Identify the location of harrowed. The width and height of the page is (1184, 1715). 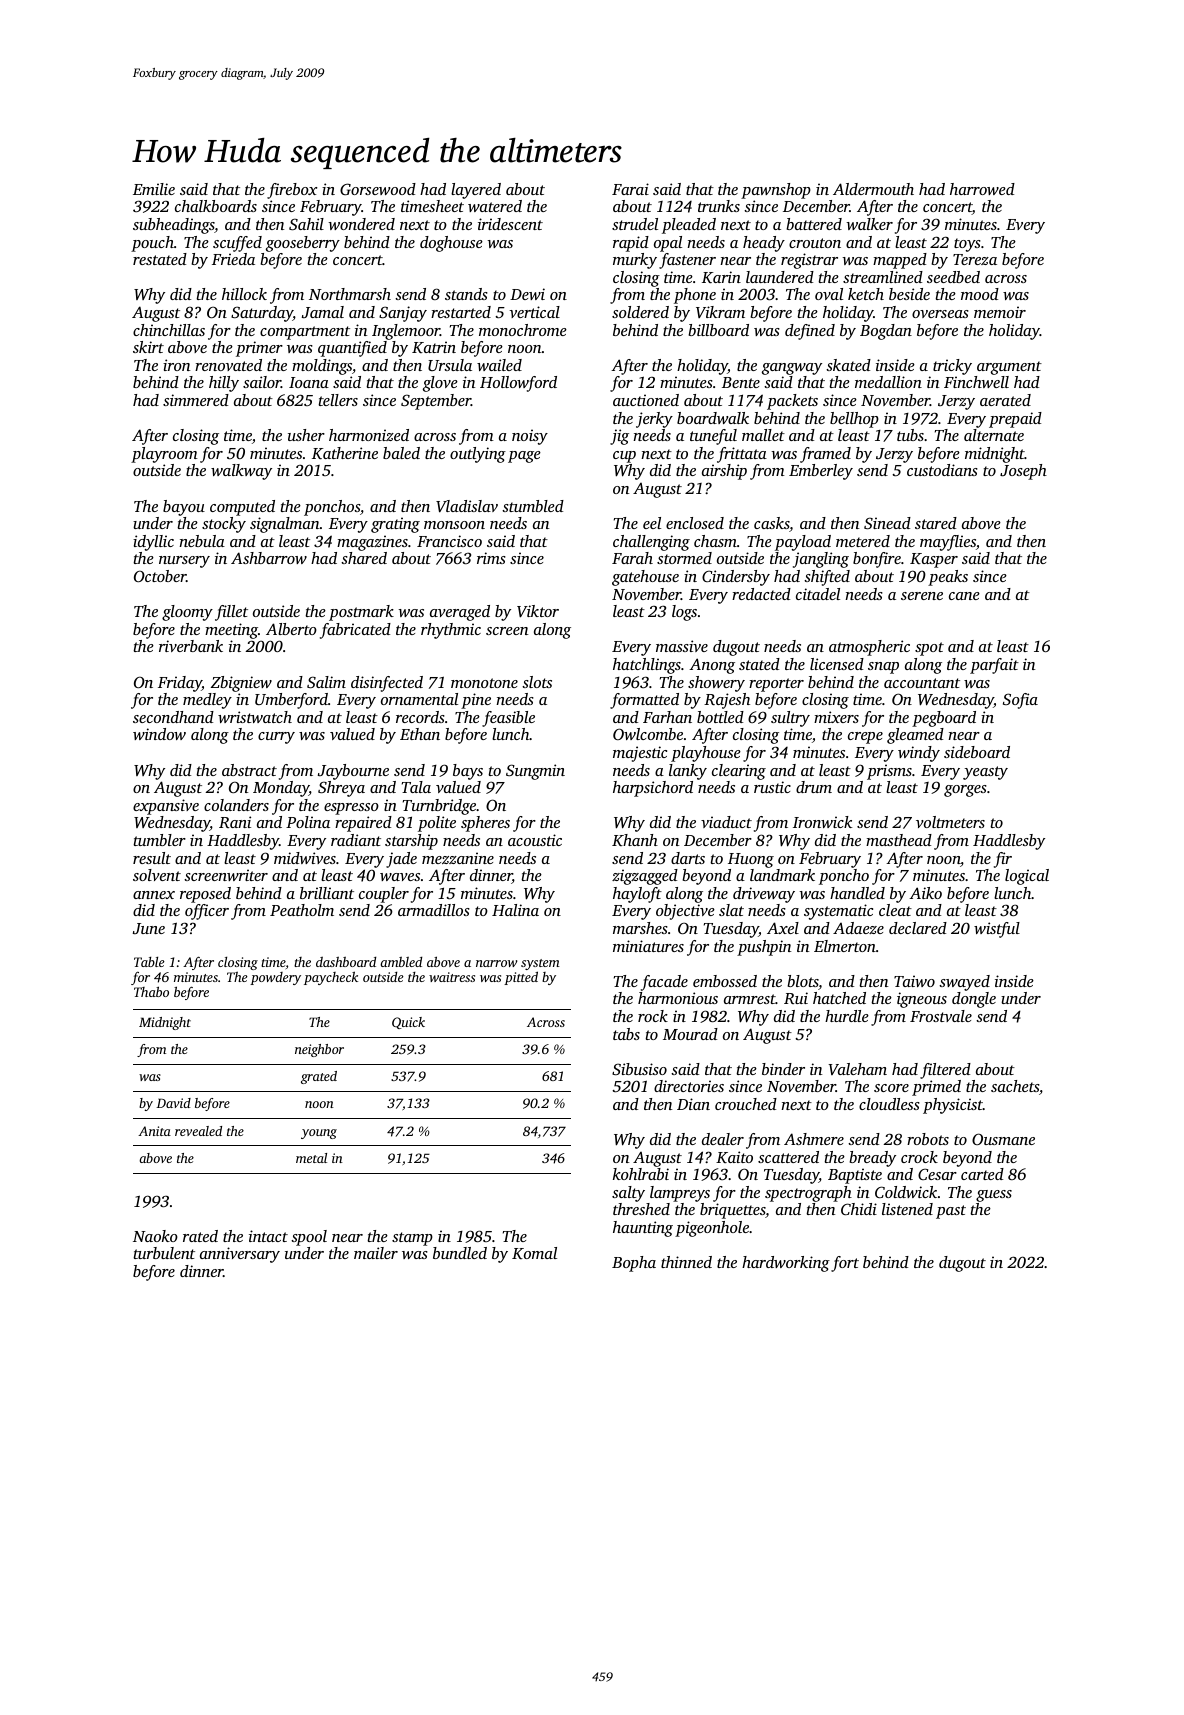
(982, 189).
